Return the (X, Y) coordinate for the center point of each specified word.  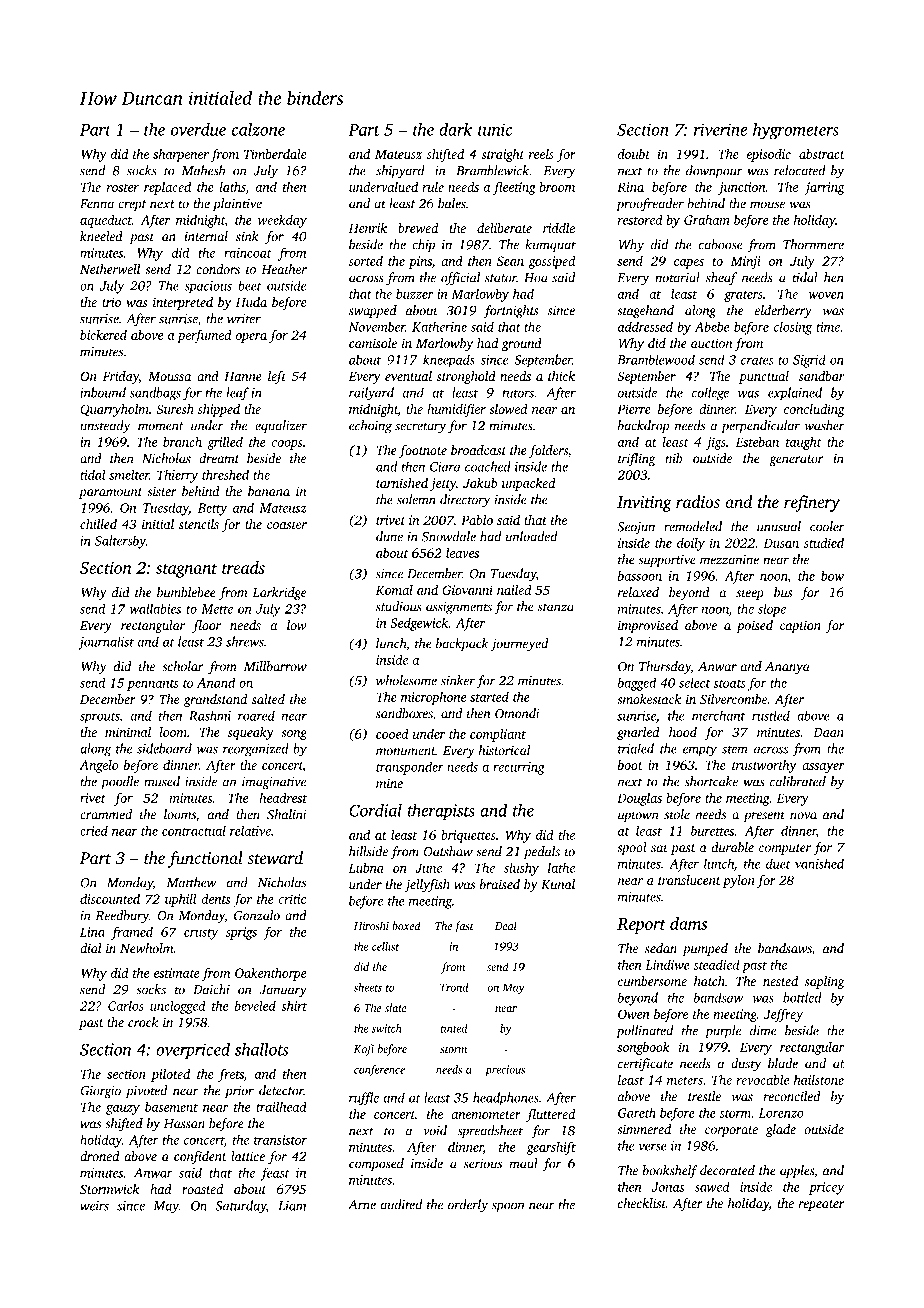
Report (641, 926)
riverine (720, 129)
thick (561, 376)
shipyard (400, 172)
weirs (94, 1206)
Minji (746, 262)
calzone (258, 129)
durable (733, 847)
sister (162, 491)
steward (275, 857)
